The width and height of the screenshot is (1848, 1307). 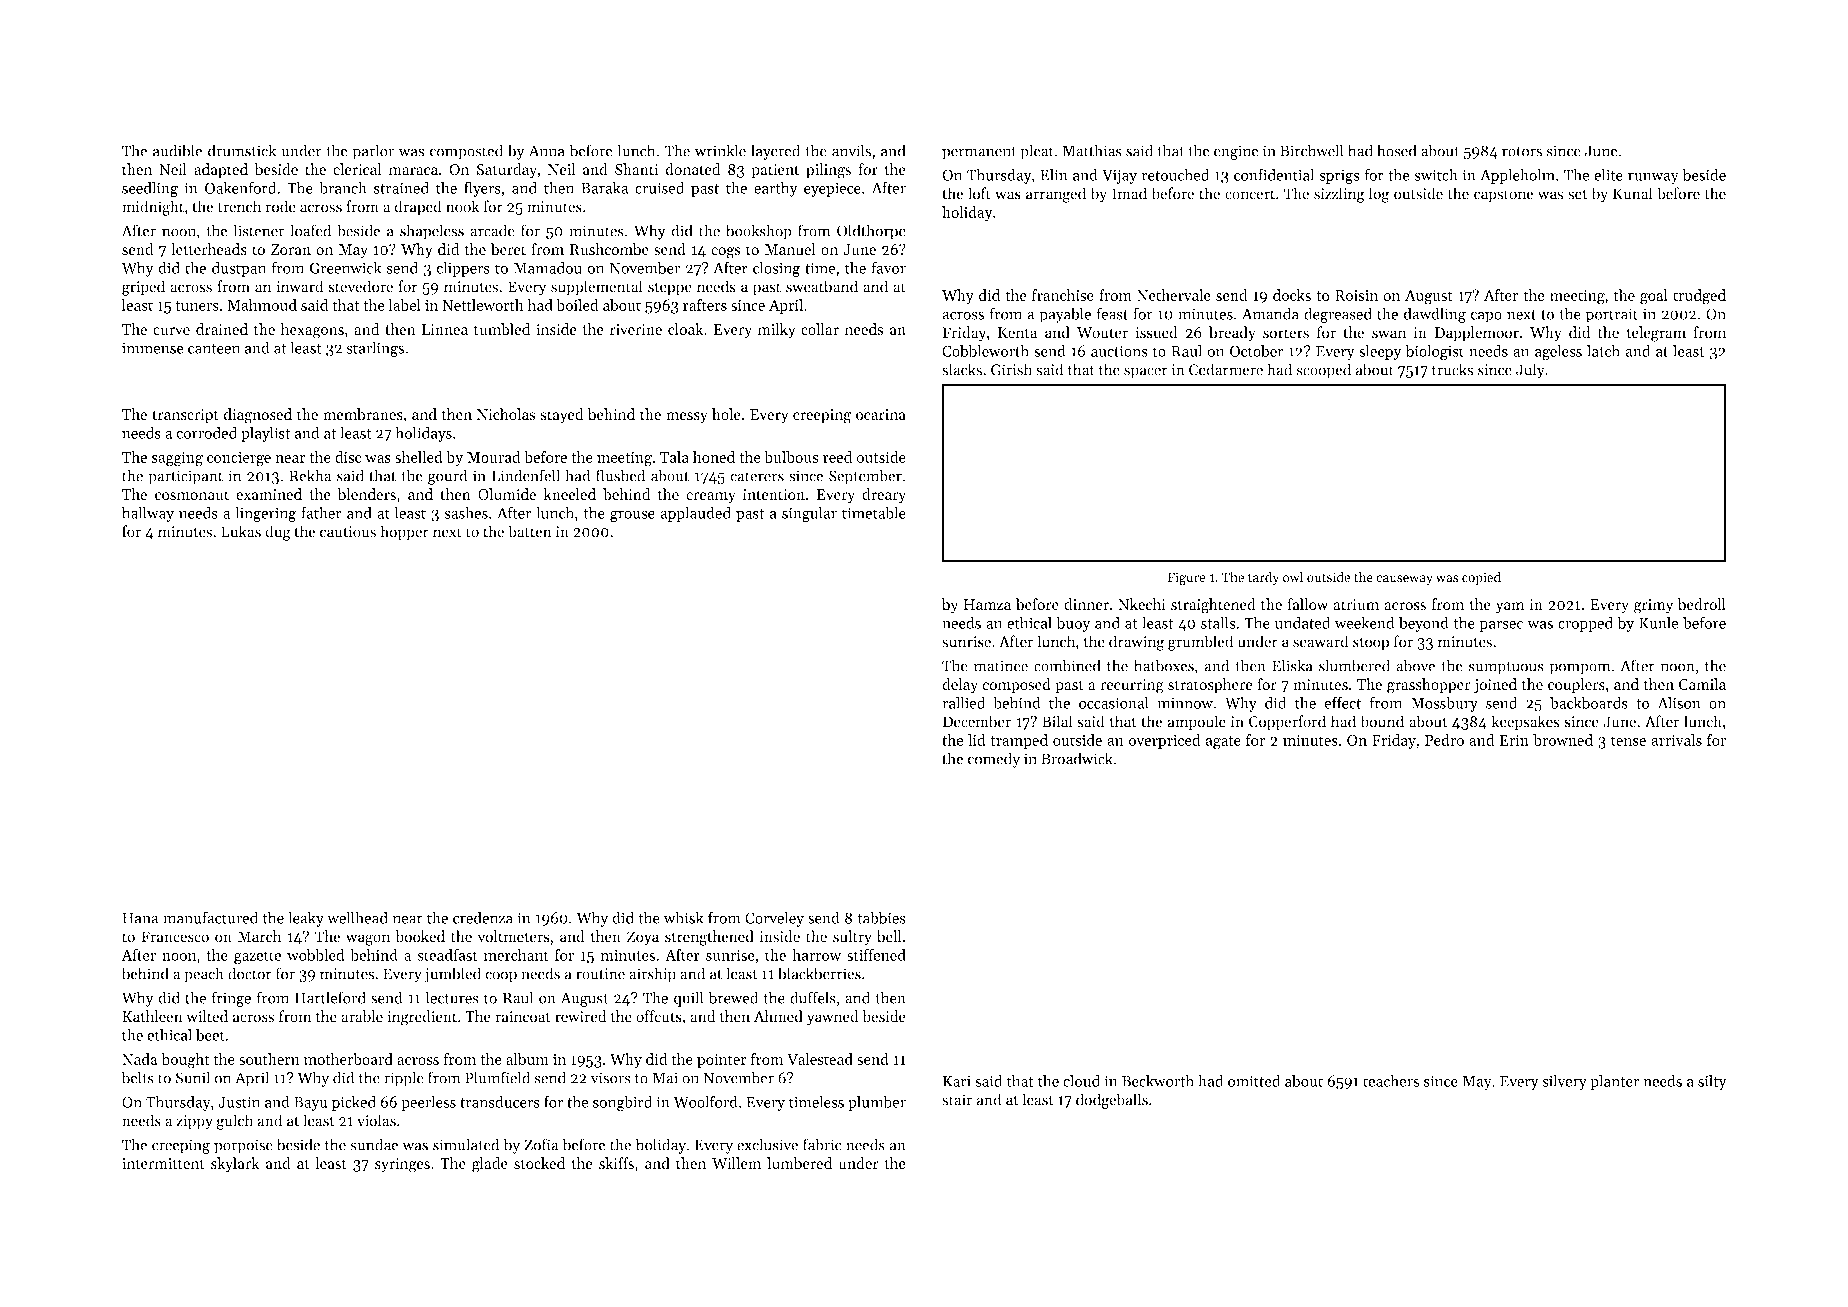 What do you see at coordinates (1077, 758) in the screenshot?
I see `Broadwick` at bounding box center [1077, 758].
